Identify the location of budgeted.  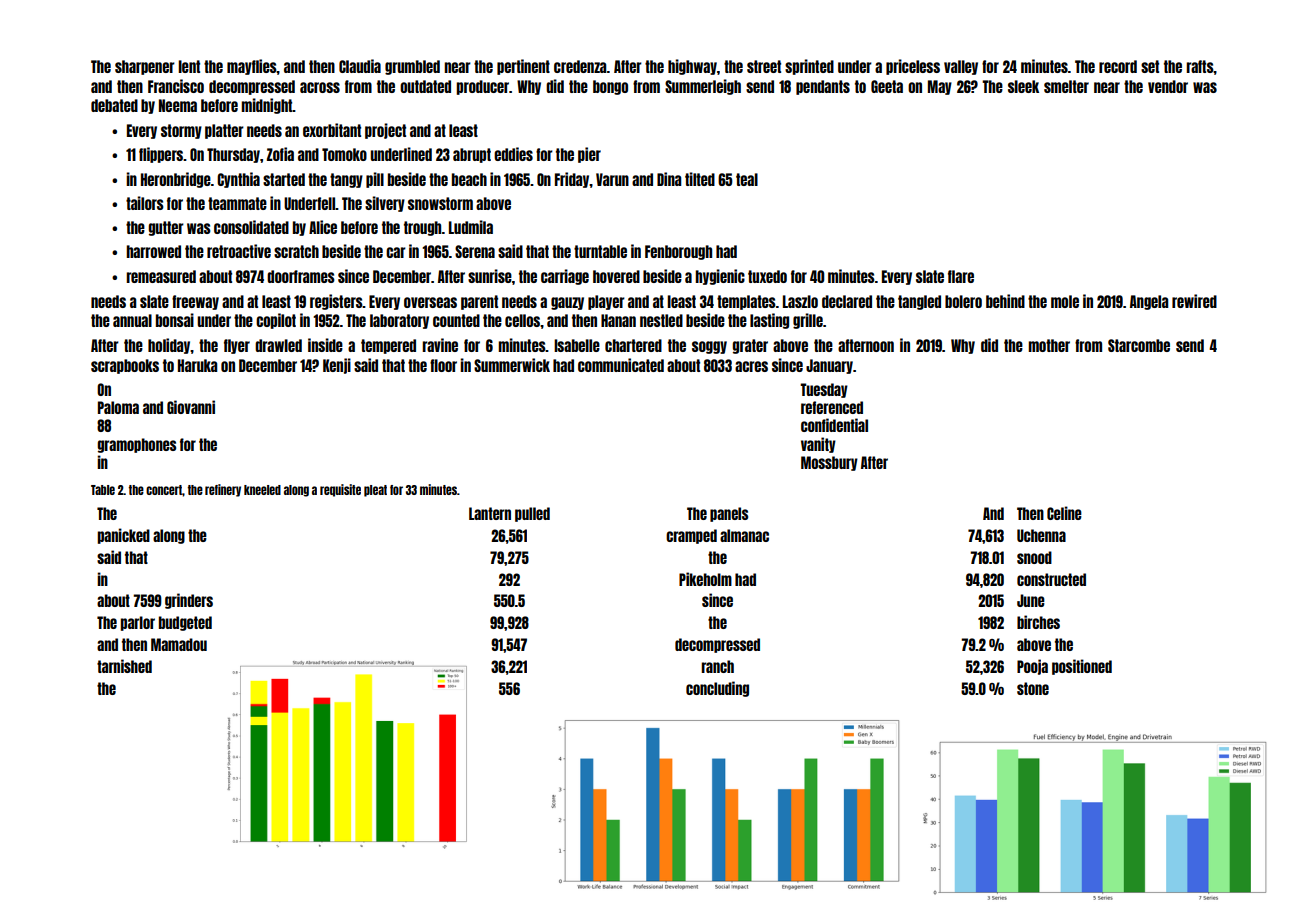
(185, 623).
